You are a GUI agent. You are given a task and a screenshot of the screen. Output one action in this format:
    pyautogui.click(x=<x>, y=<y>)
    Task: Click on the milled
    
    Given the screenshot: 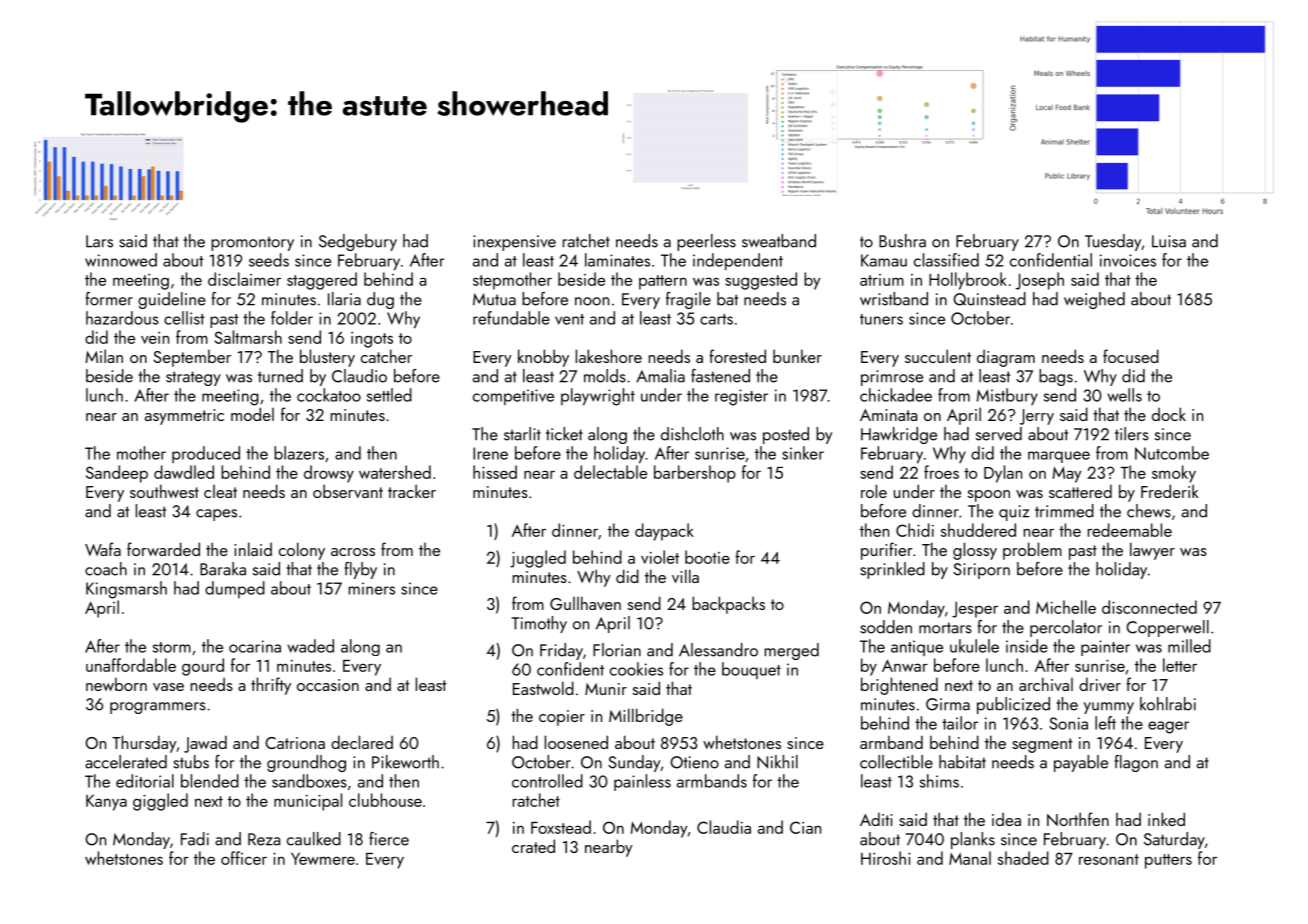 What is the action you would take?
    pyautogui.click(x=1189, y=646)
